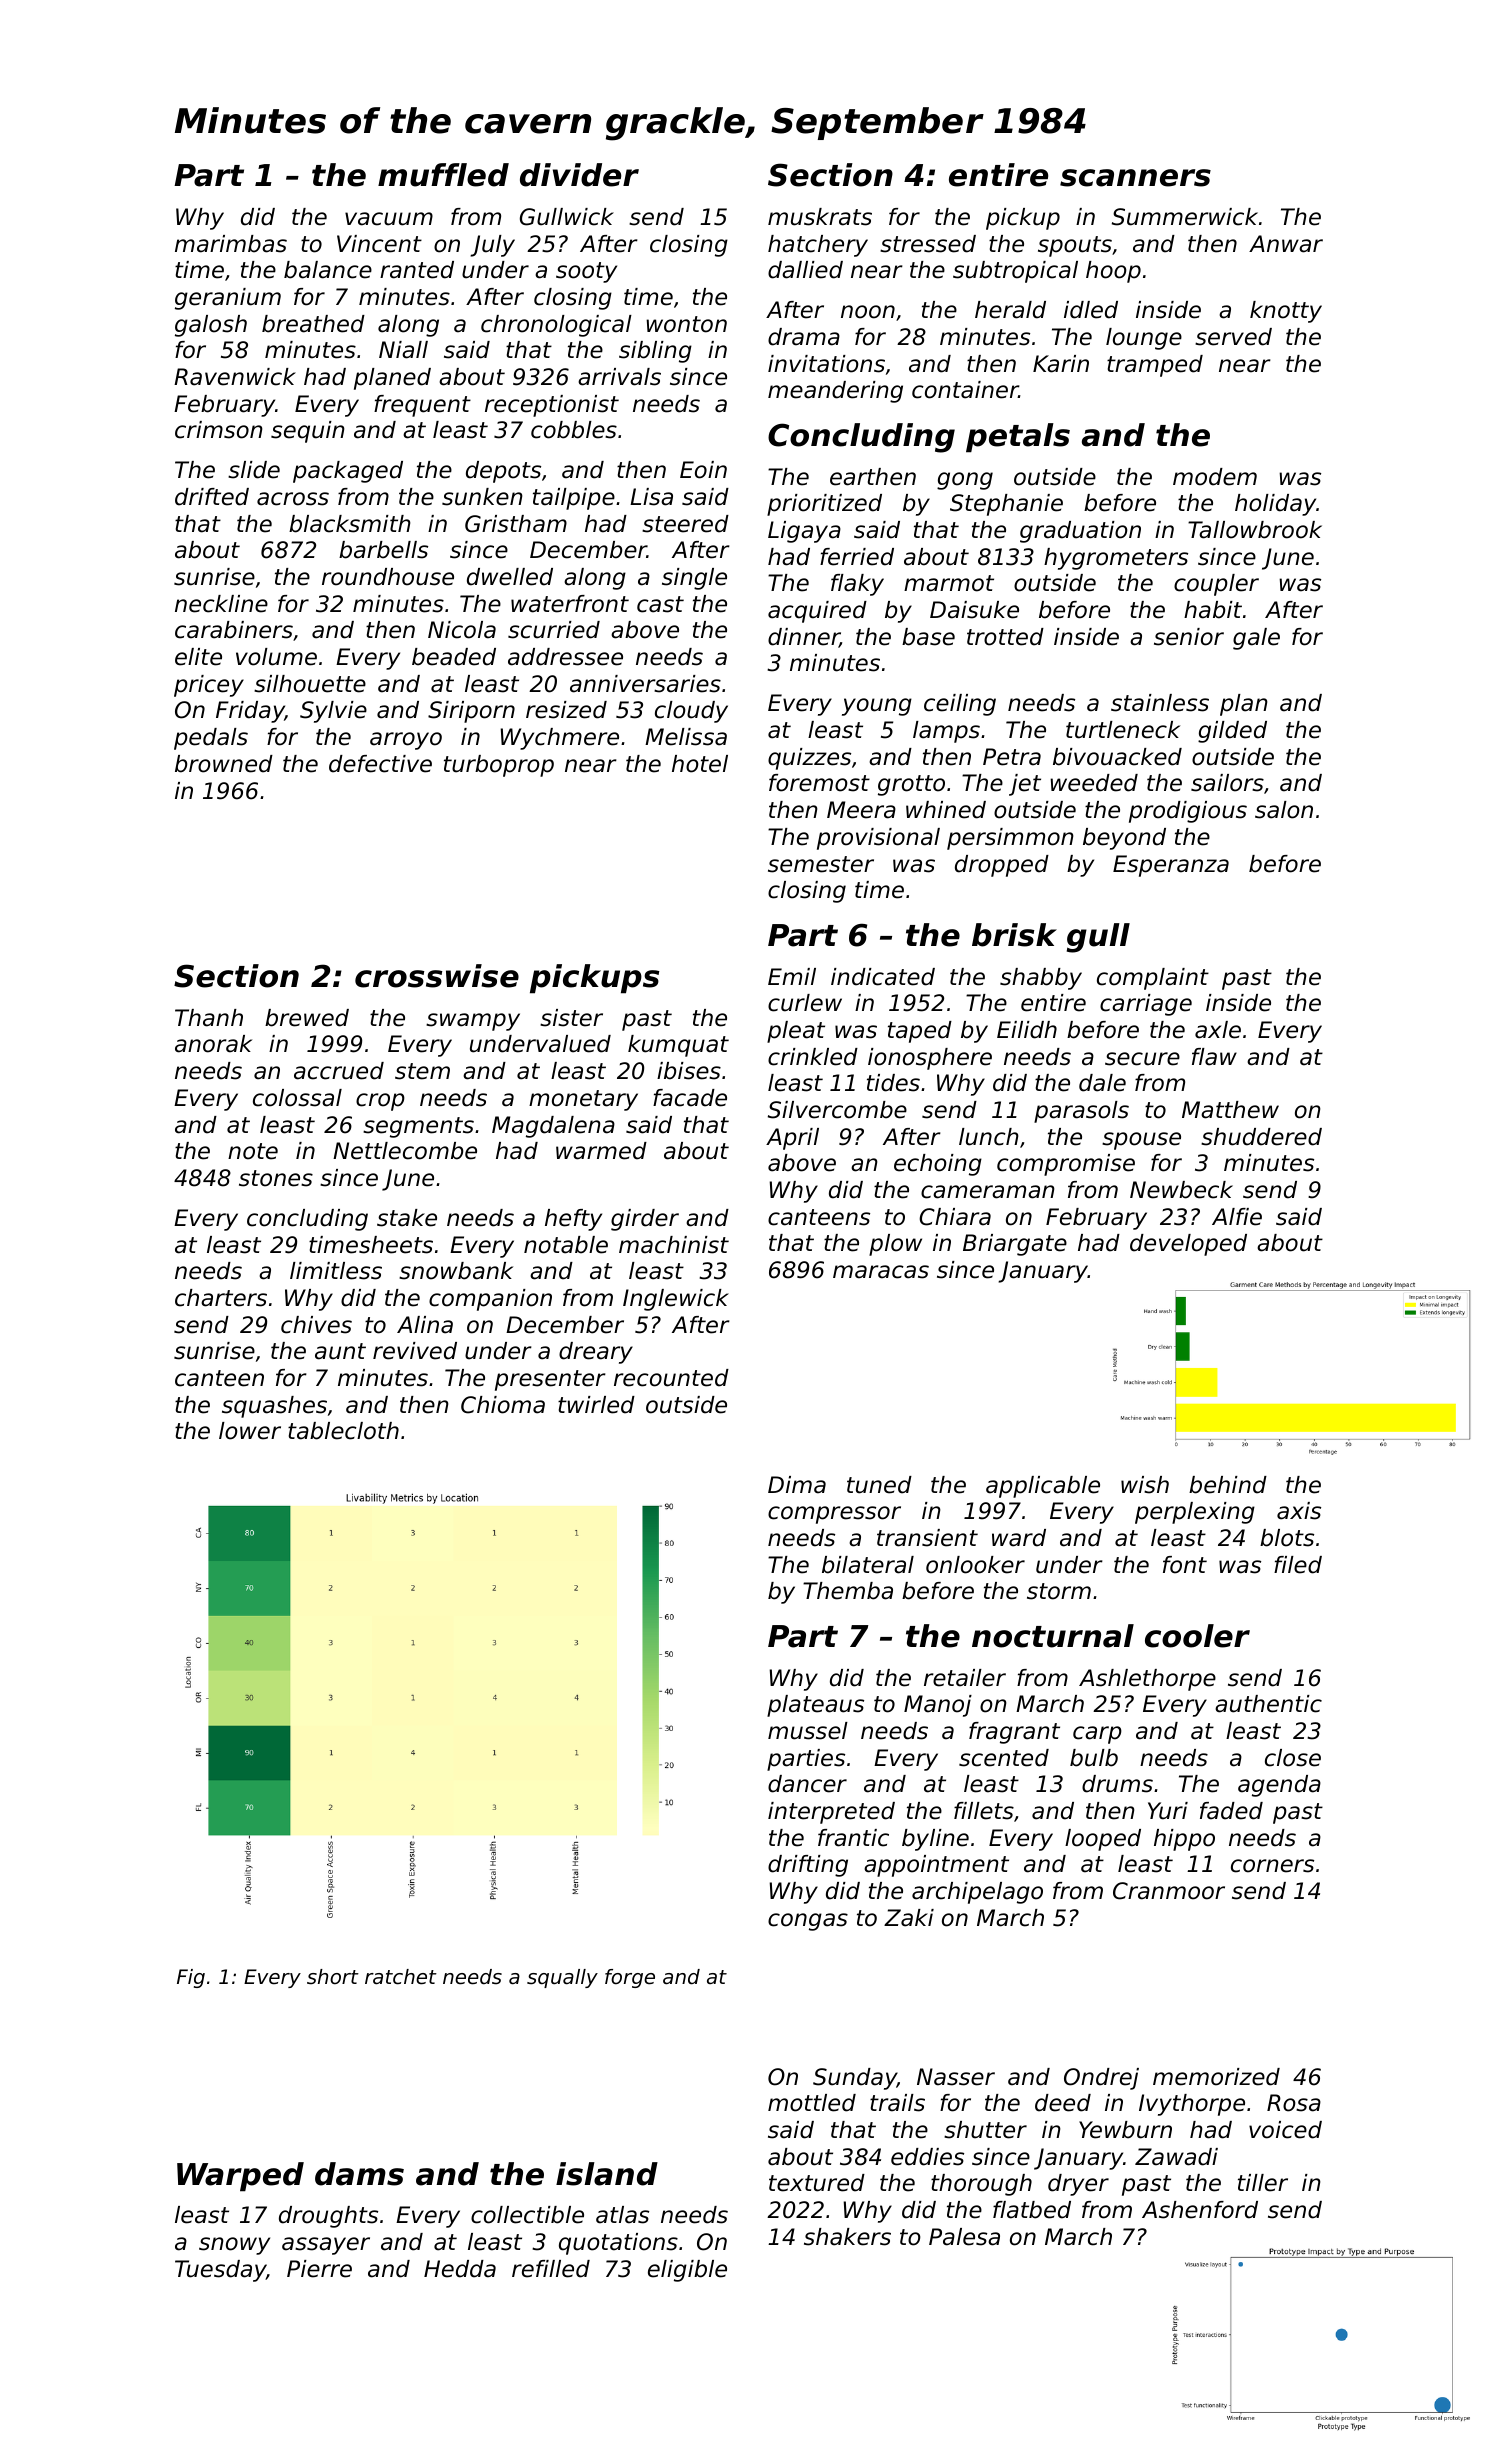 This document has height=2464, width=1496. Describe the element at coordinates (359, 2174) in the document. I see `dams` at that location.
